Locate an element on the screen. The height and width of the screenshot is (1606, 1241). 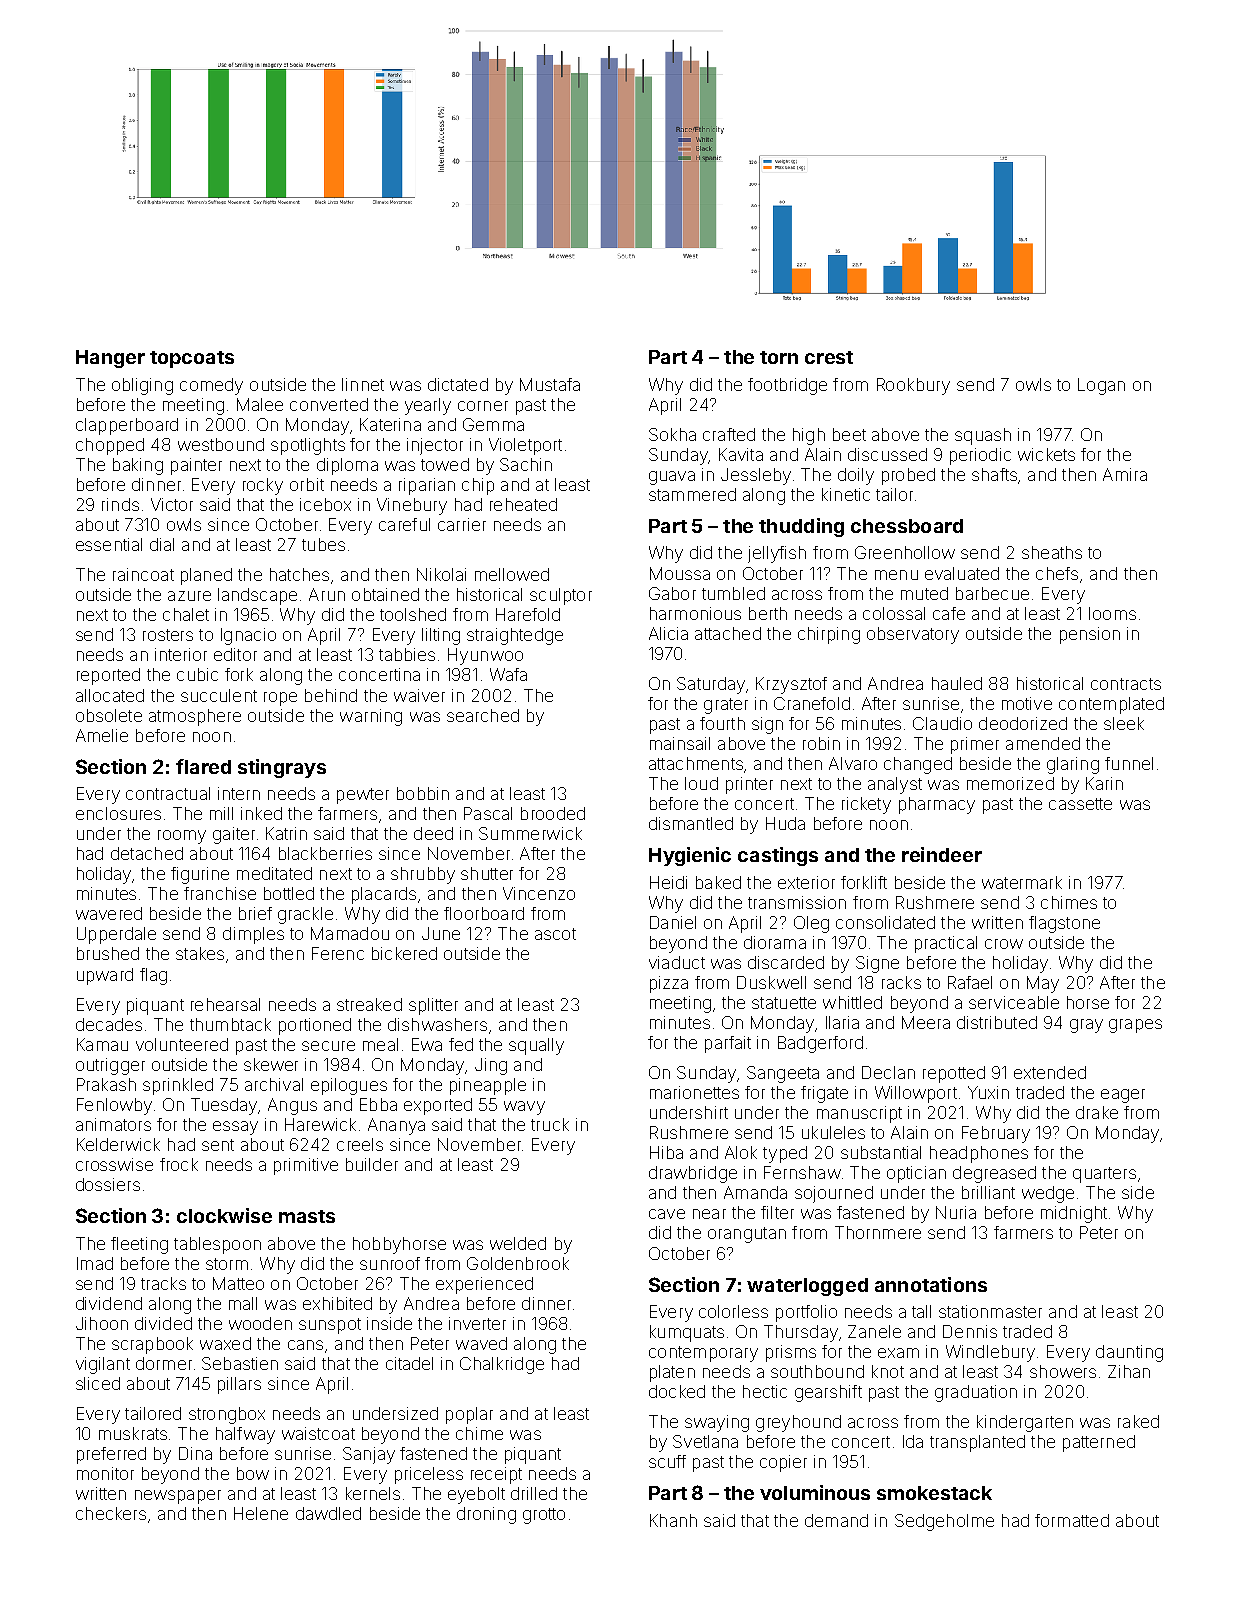
torn is located at coordinates (779, 357).
